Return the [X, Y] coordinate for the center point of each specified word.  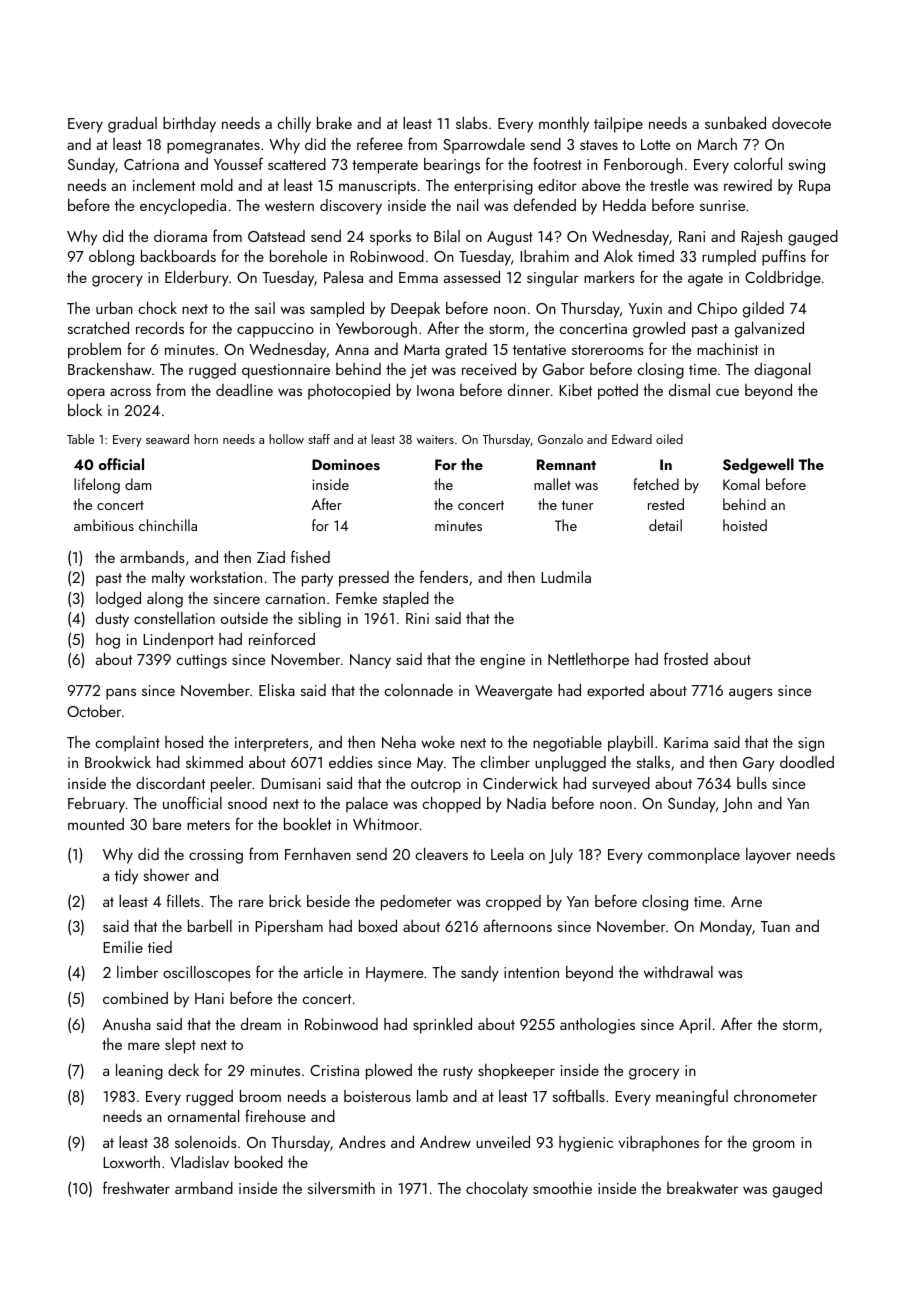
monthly [564, 125]
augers [751, 694]
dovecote [801, 123]
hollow [286, 439]
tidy [126, 877]
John [737, 805]
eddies [351, 762]
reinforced [282, 638]
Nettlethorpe [588, 661]
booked [259, 1162]
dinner [529, 390]
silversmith [341, 1188]
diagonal [782, 371]
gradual [132, 125]
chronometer [775, 1096]
